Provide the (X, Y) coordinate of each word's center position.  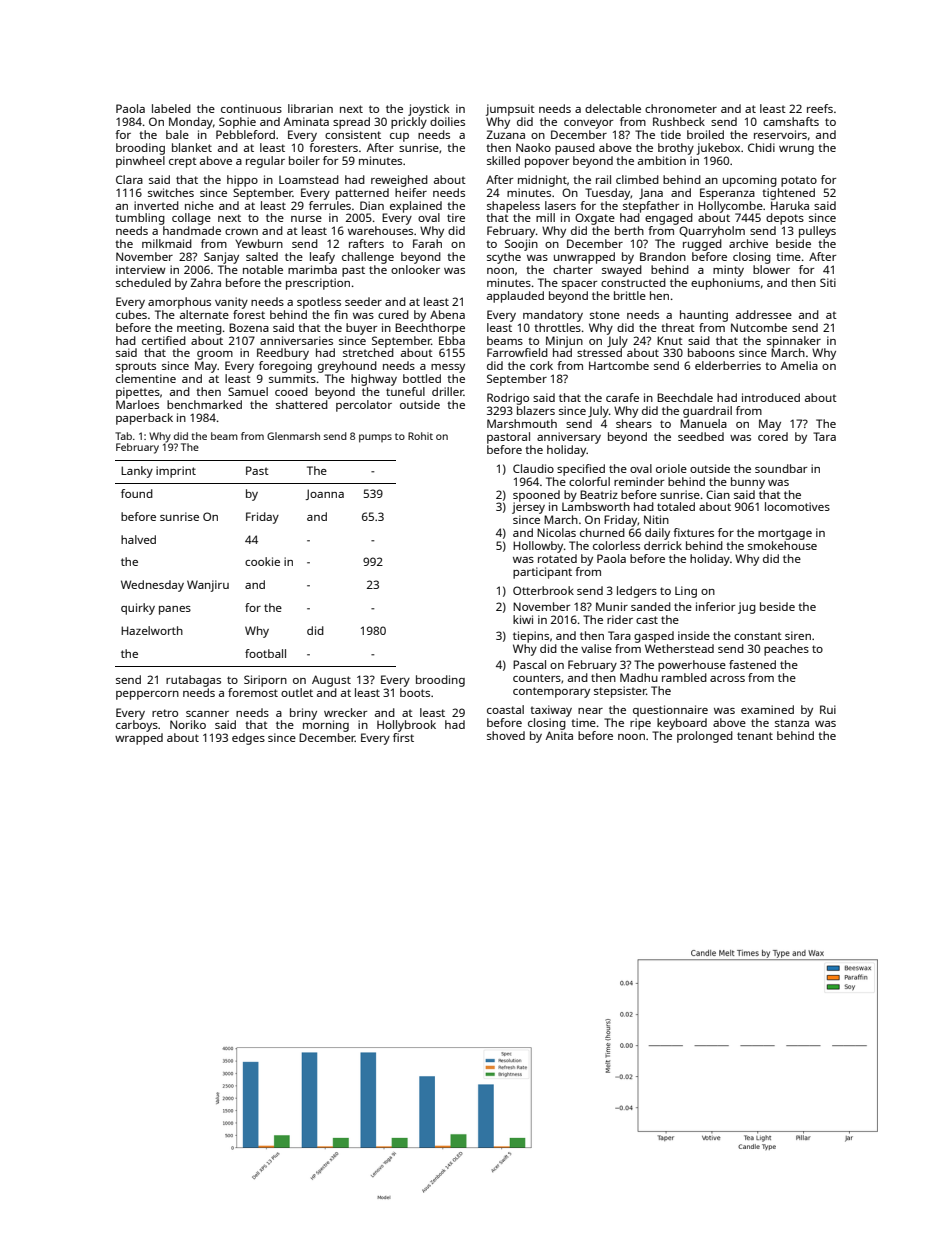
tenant (755, 736)
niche (199, 205)
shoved (506, 735)
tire (456, 217)
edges (248, 739)
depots (785, 219)
